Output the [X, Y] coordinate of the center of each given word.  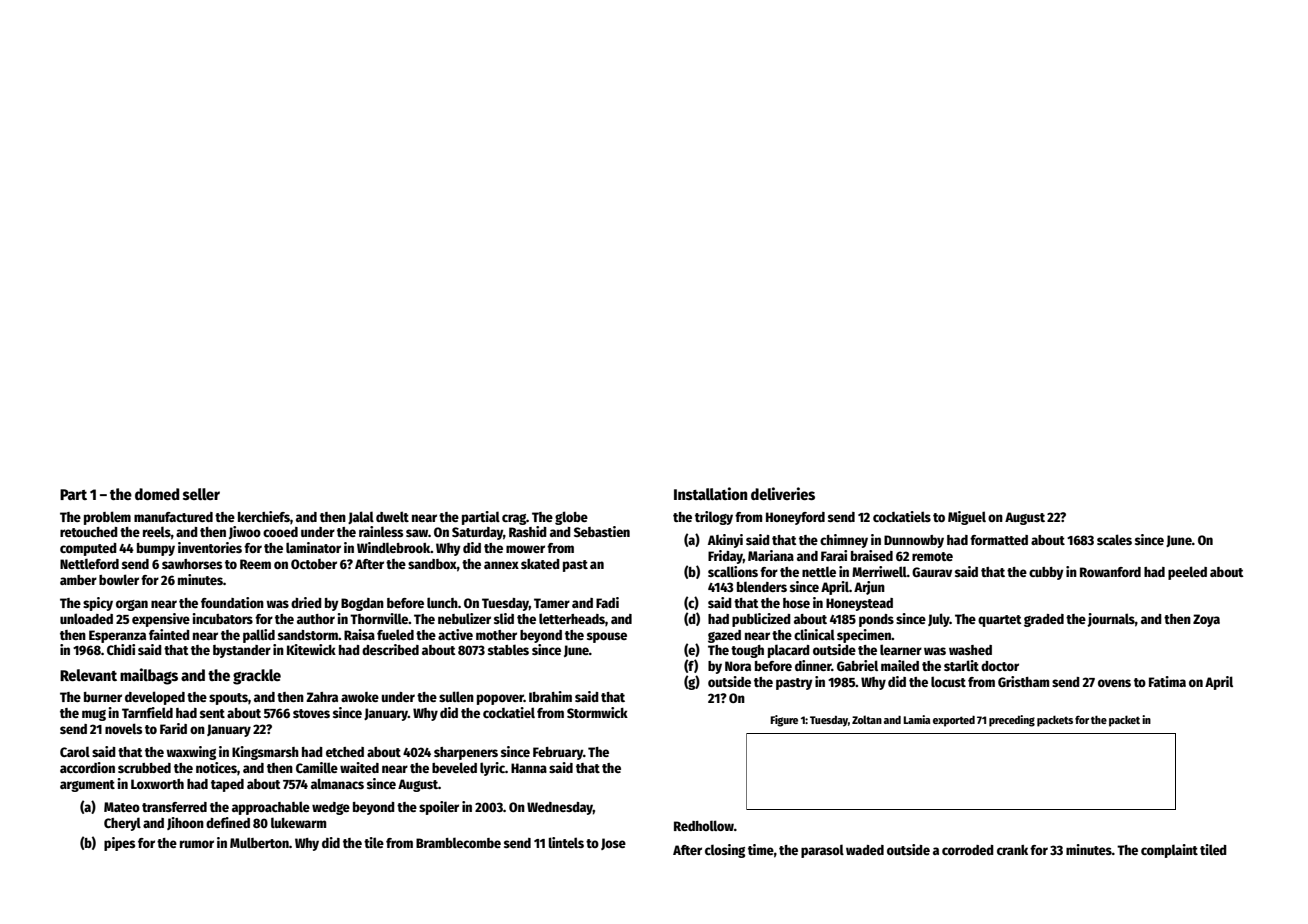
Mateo [122, 807]
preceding [1012, 721]
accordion [87, 767]
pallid [259, 636]
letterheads [572, 618]
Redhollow [704, 825]
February [558, 753]
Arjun [869, 588]
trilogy [714, 518]
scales [1114, 539]
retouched [89, 532]
